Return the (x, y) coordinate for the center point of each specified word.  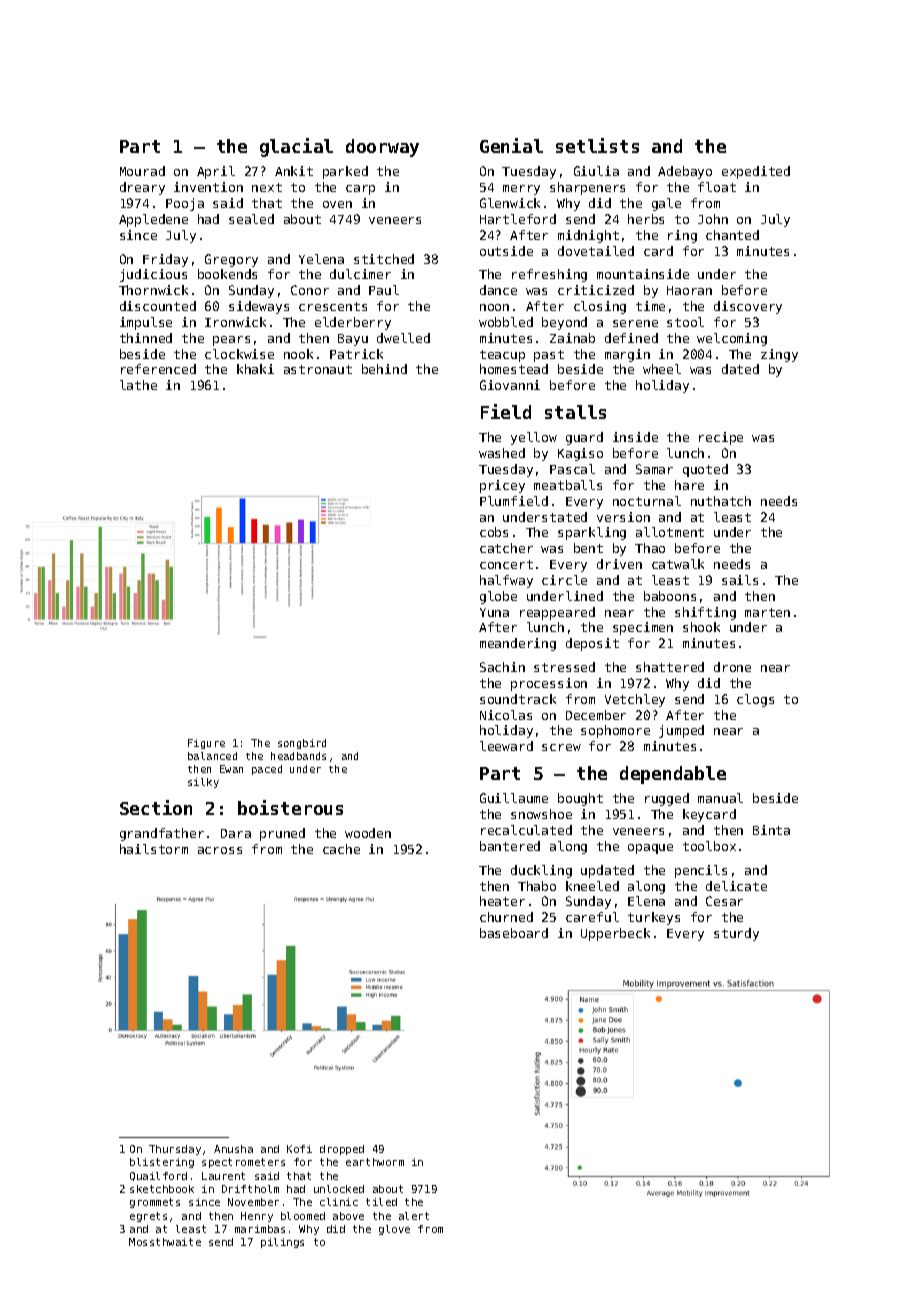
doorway (382, 148)
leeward (506, 746)
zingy (779, 355)
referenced (158, 369)
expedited (756, 172)
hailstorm (154, 849)
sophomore (615, 731)
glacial (296, 147)
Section (156, 807)
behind (384, 369)
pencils (701, 871)
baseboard (514, 933)
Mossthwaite (165, 1242)
